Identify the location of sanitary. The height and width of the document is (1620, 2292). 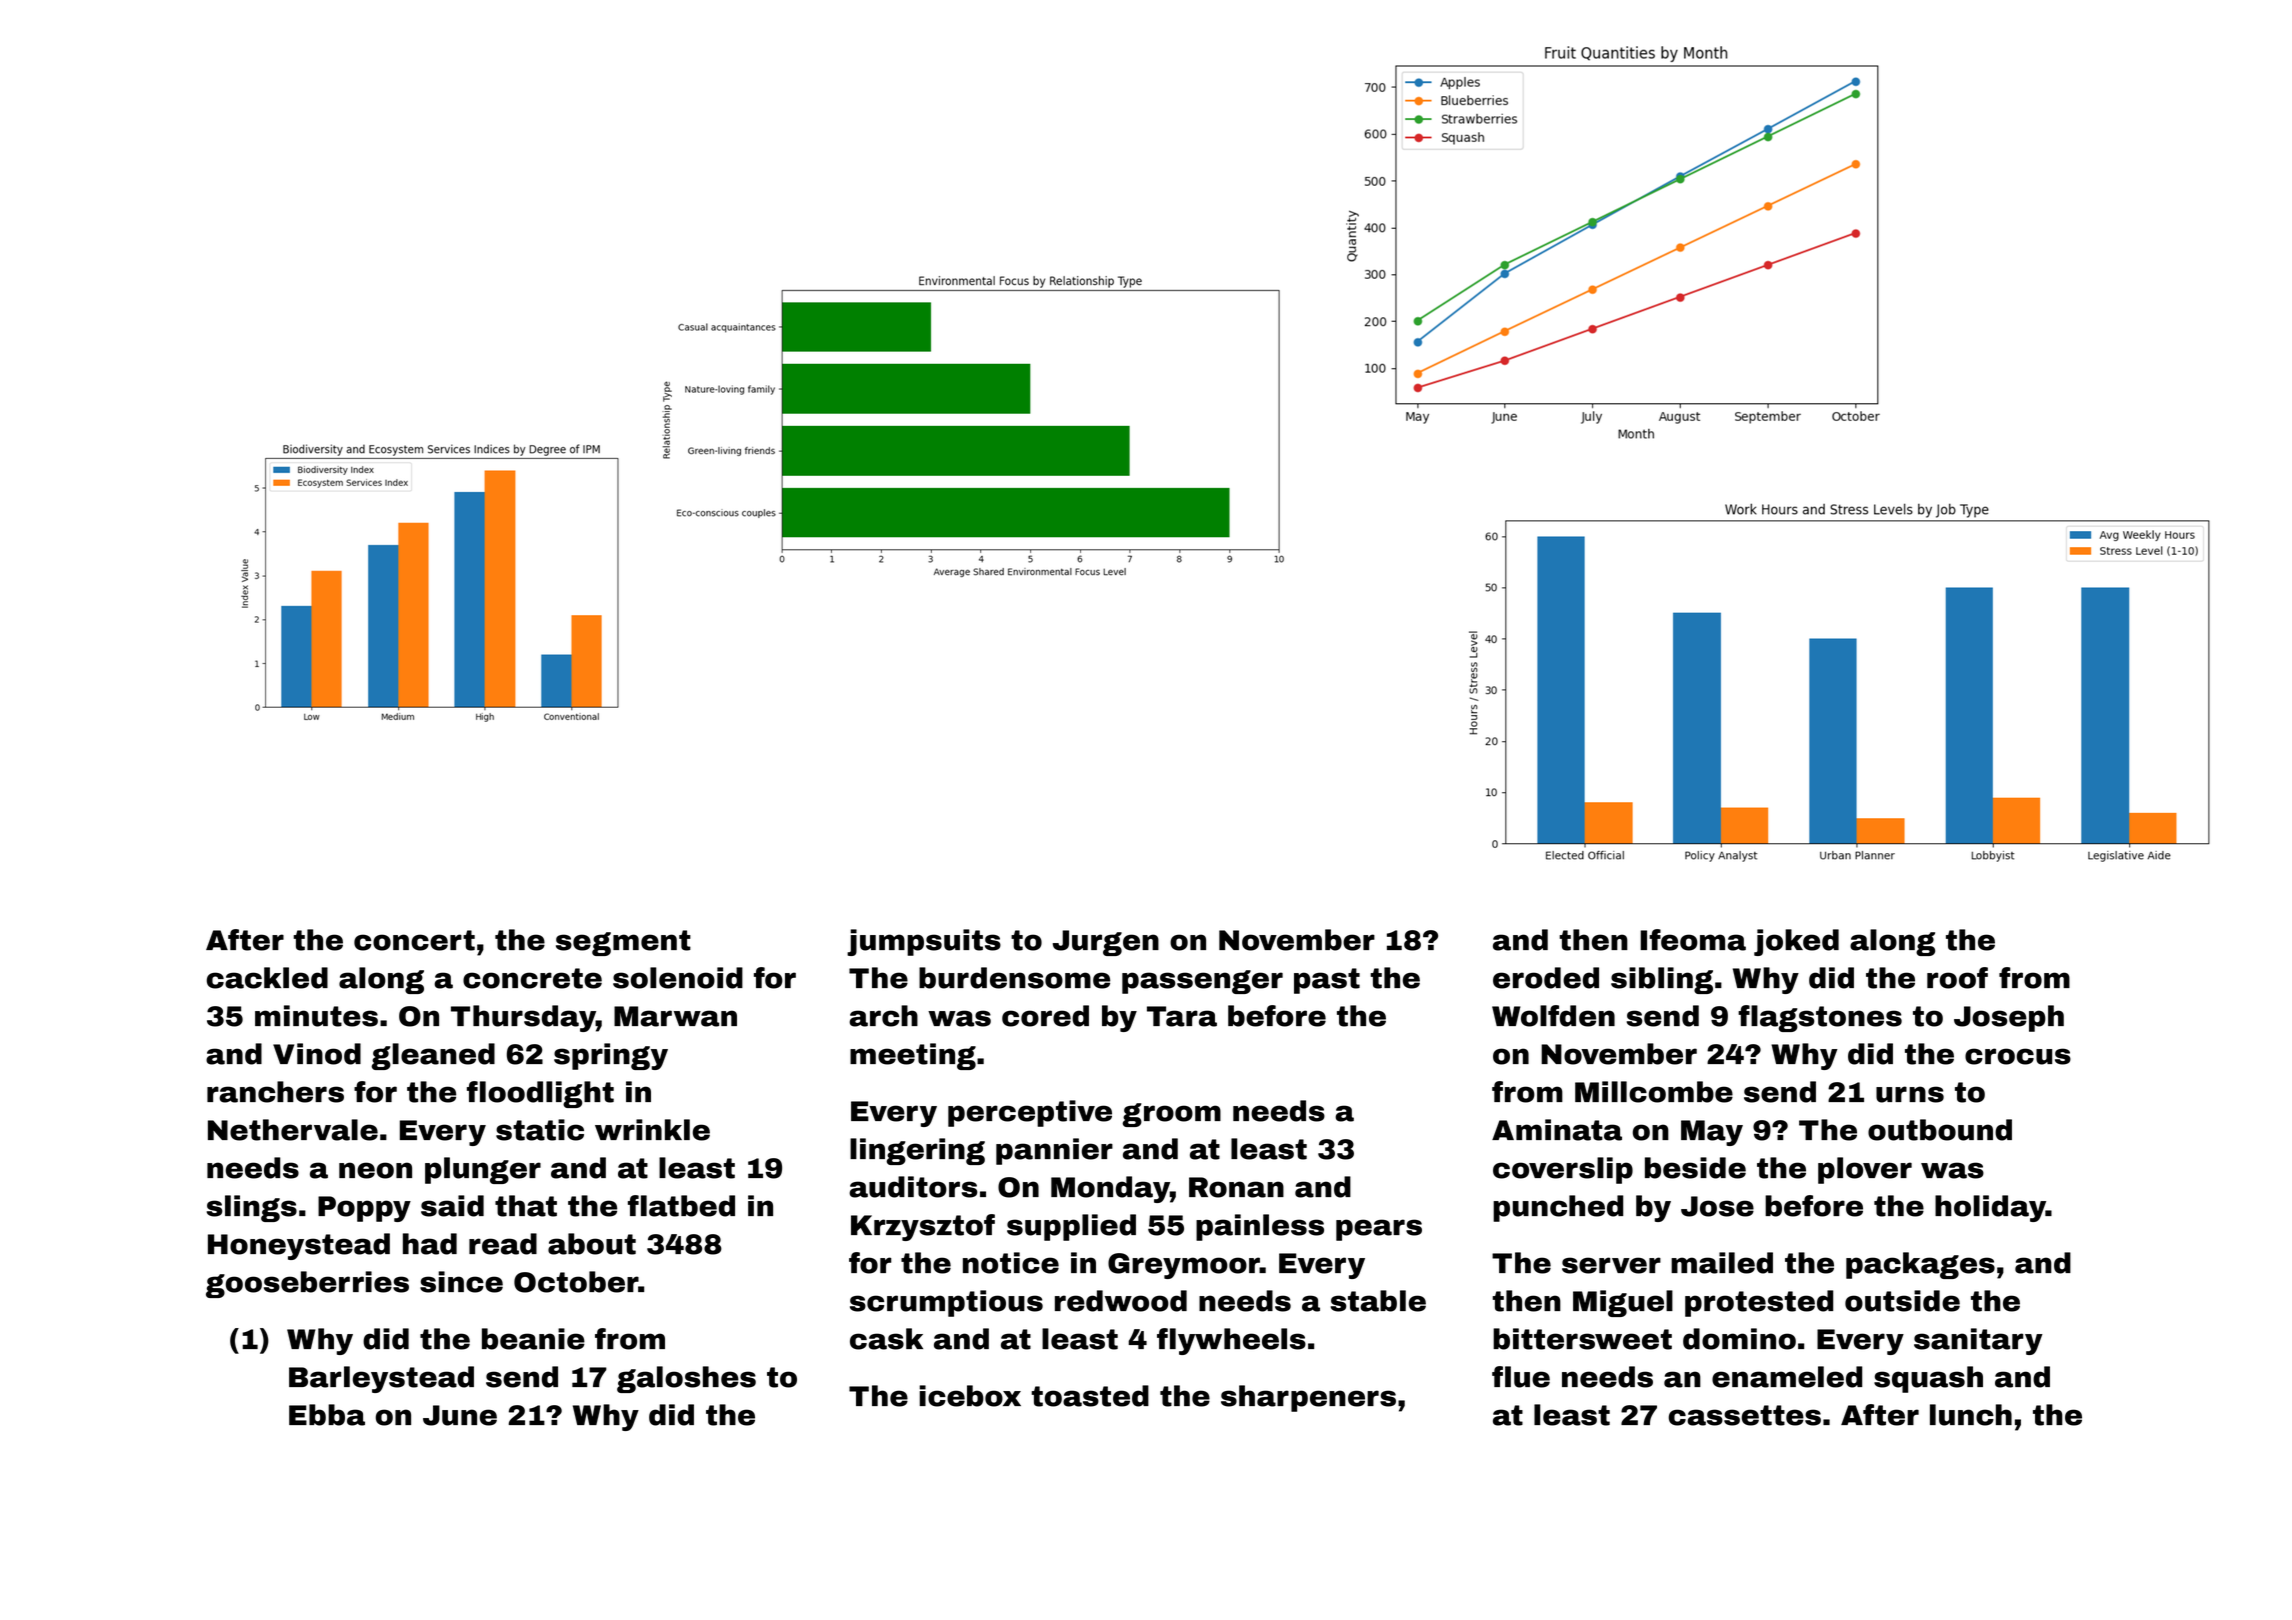
(1978, 1341).
